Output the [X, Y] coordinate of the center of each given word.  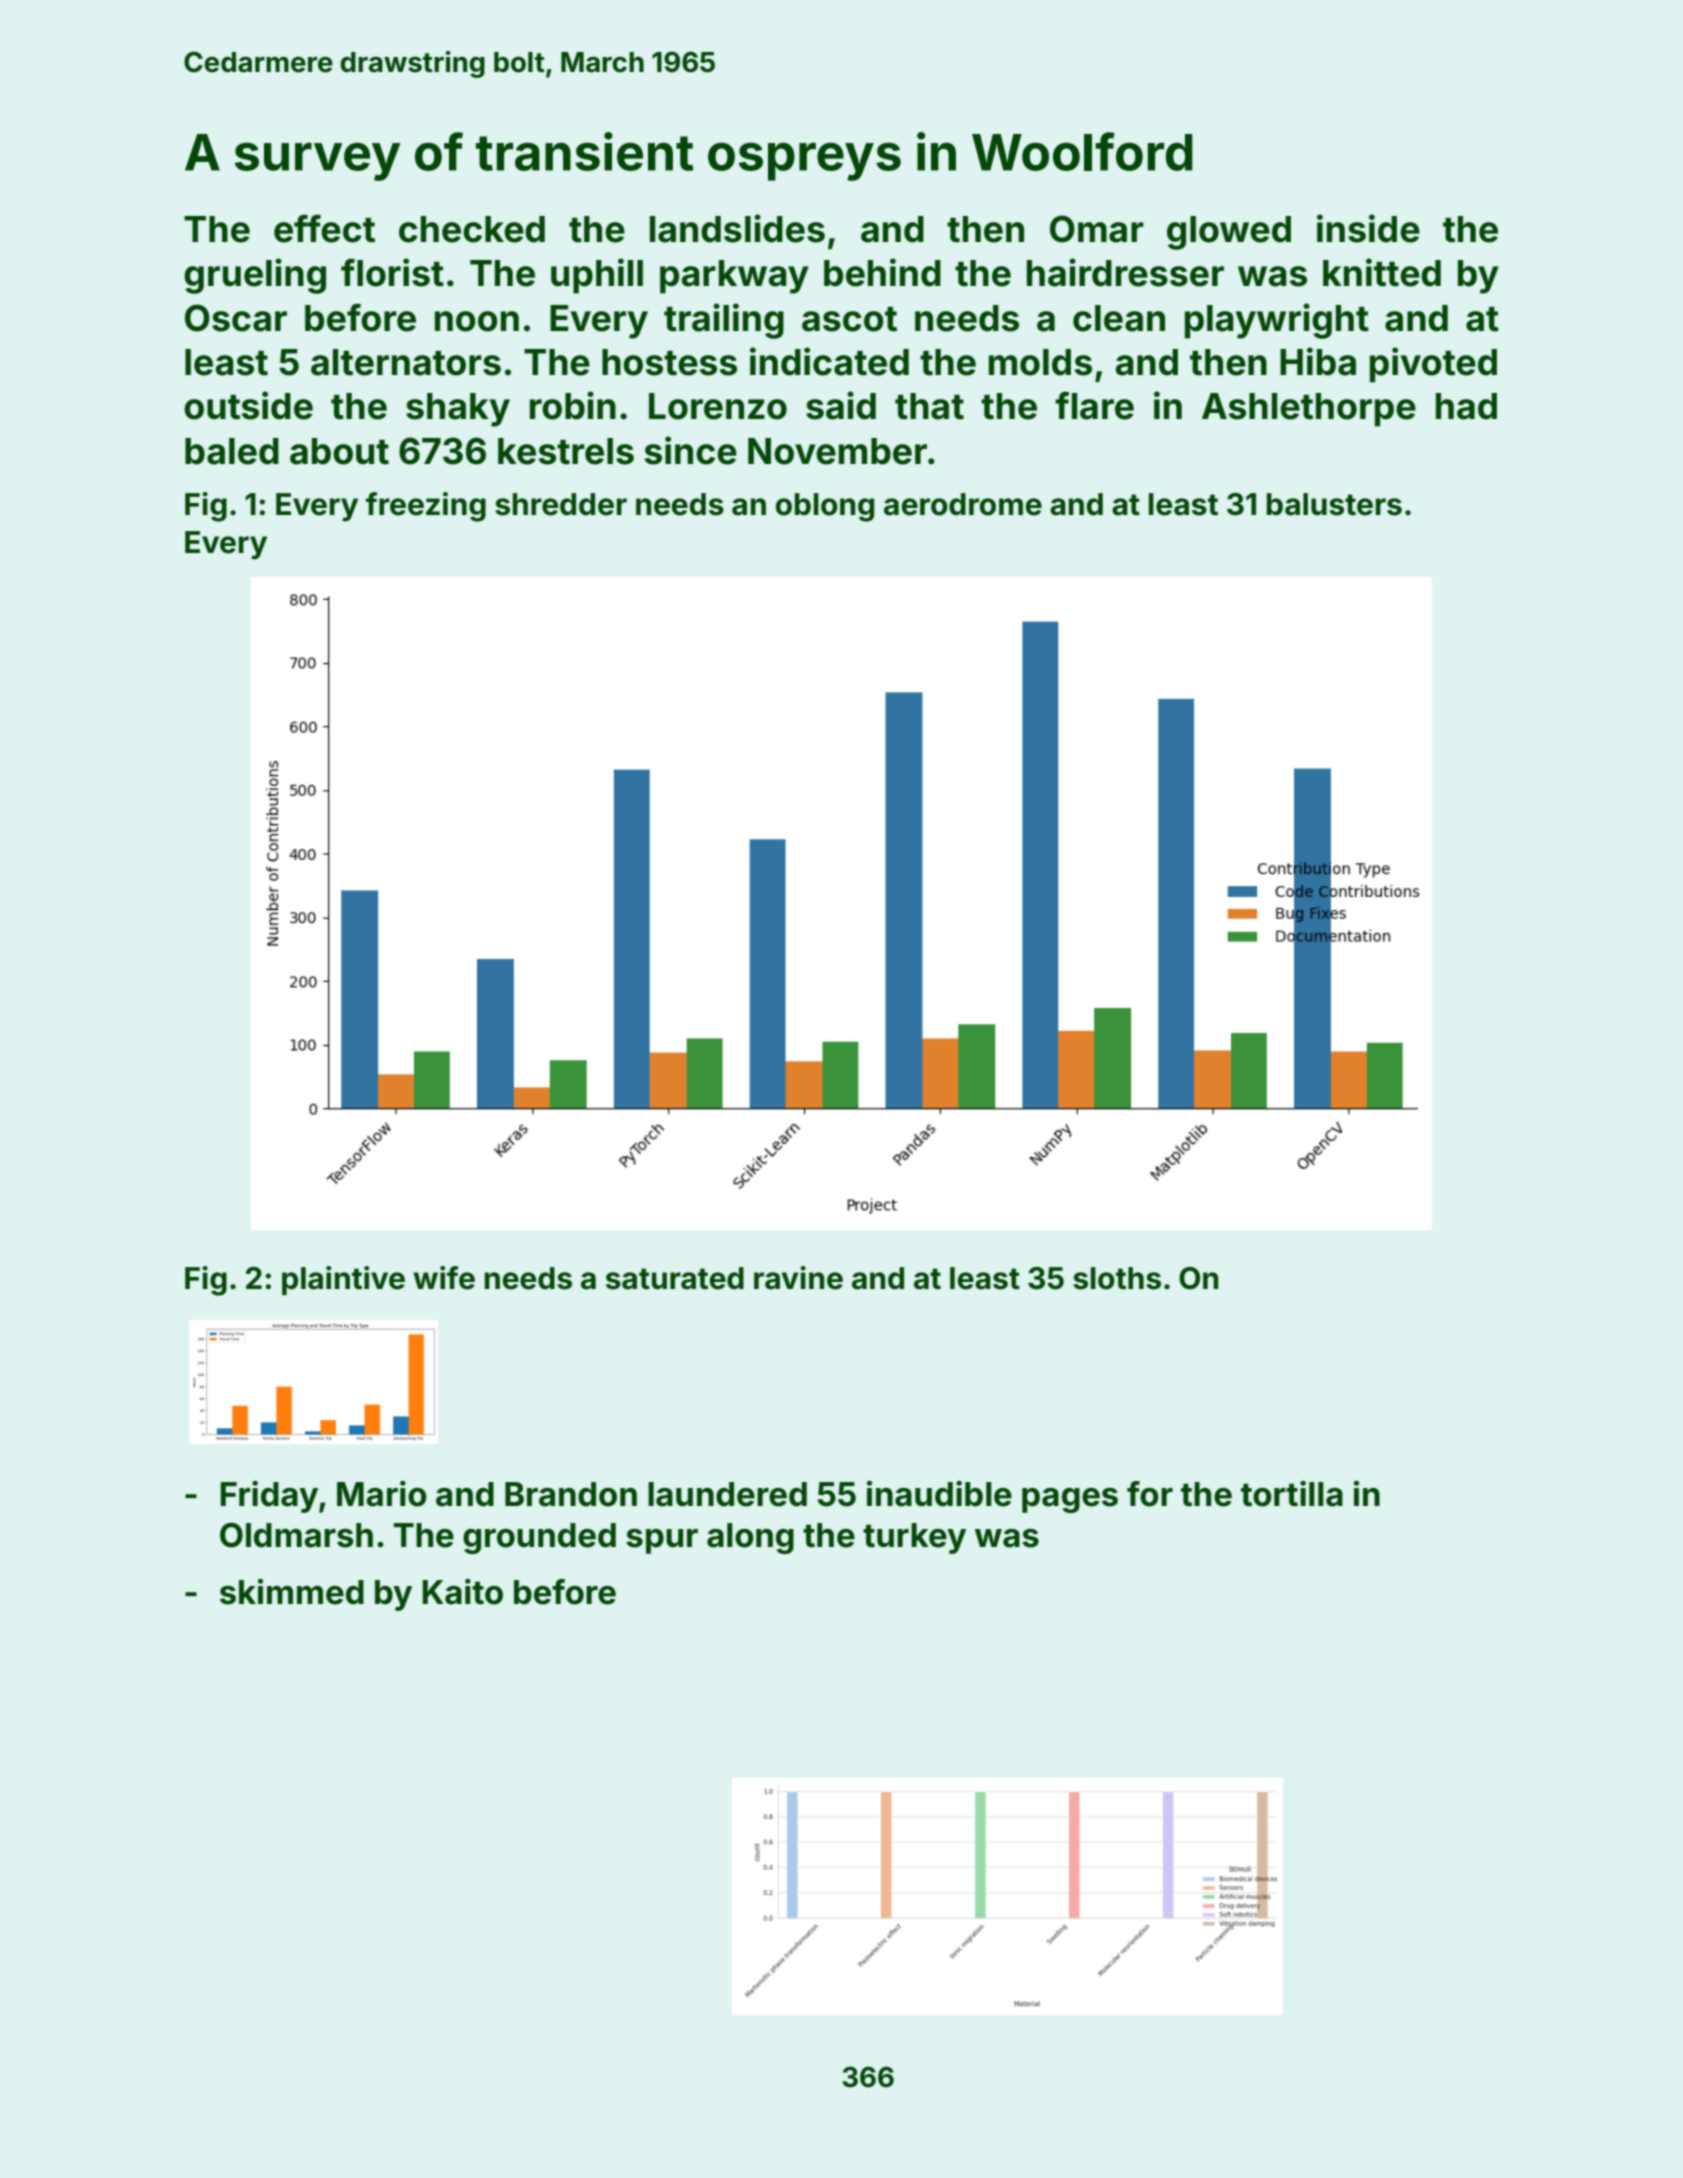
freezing [426, 507]
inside [1368, 228]
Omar [1097, 229]
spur [662, 1541]
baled [232, 451]
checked [472, 229]
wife [444, 1278]
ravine [798, 1278]
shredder [561, 504]
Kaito [462, 1592]
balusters [1334, 504]
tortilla [1292, 1494]
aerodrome [963, 504]
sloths [1117, 1278]
